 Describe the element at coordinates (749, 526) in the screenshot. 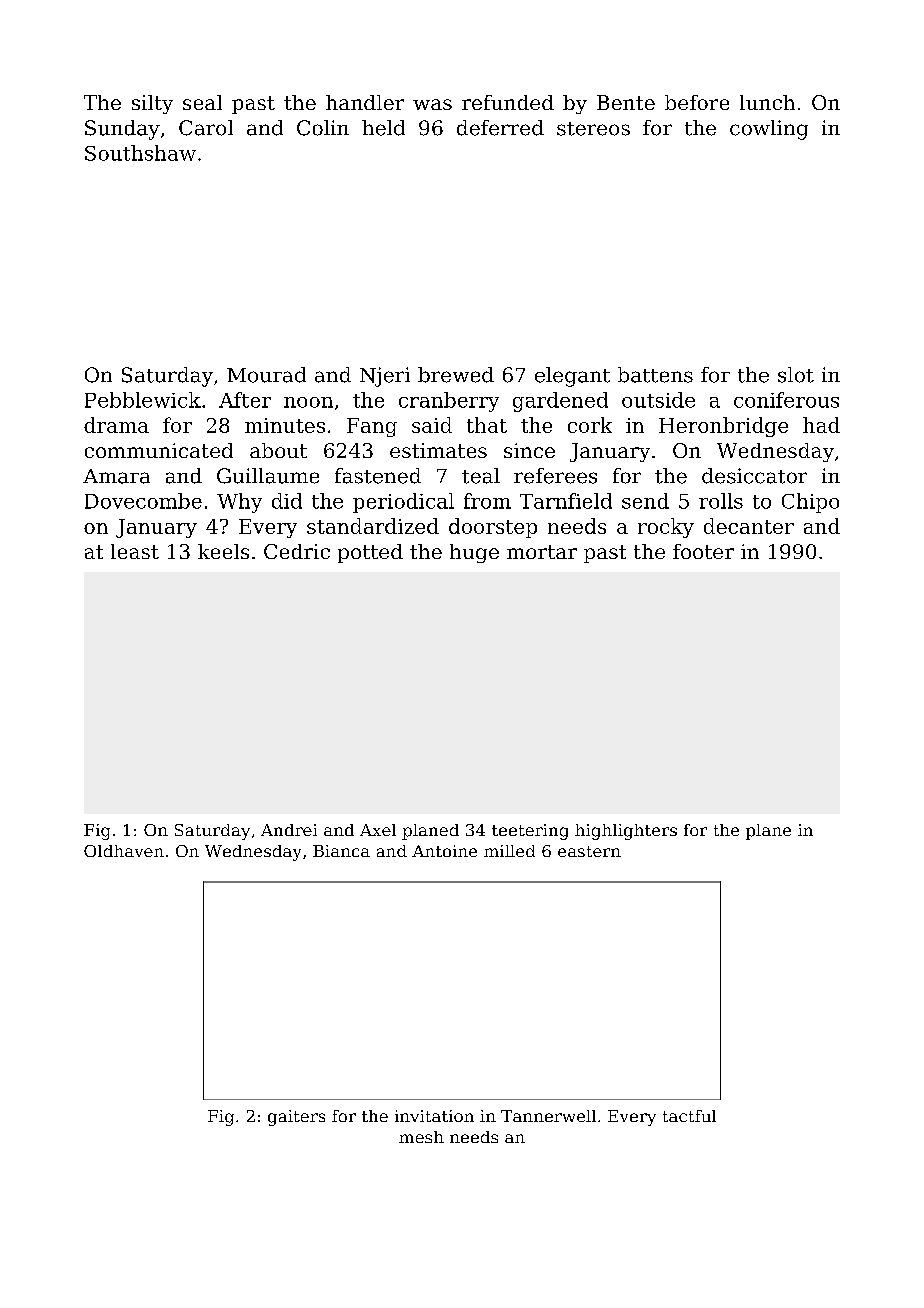

I see `decanter` at that location.
